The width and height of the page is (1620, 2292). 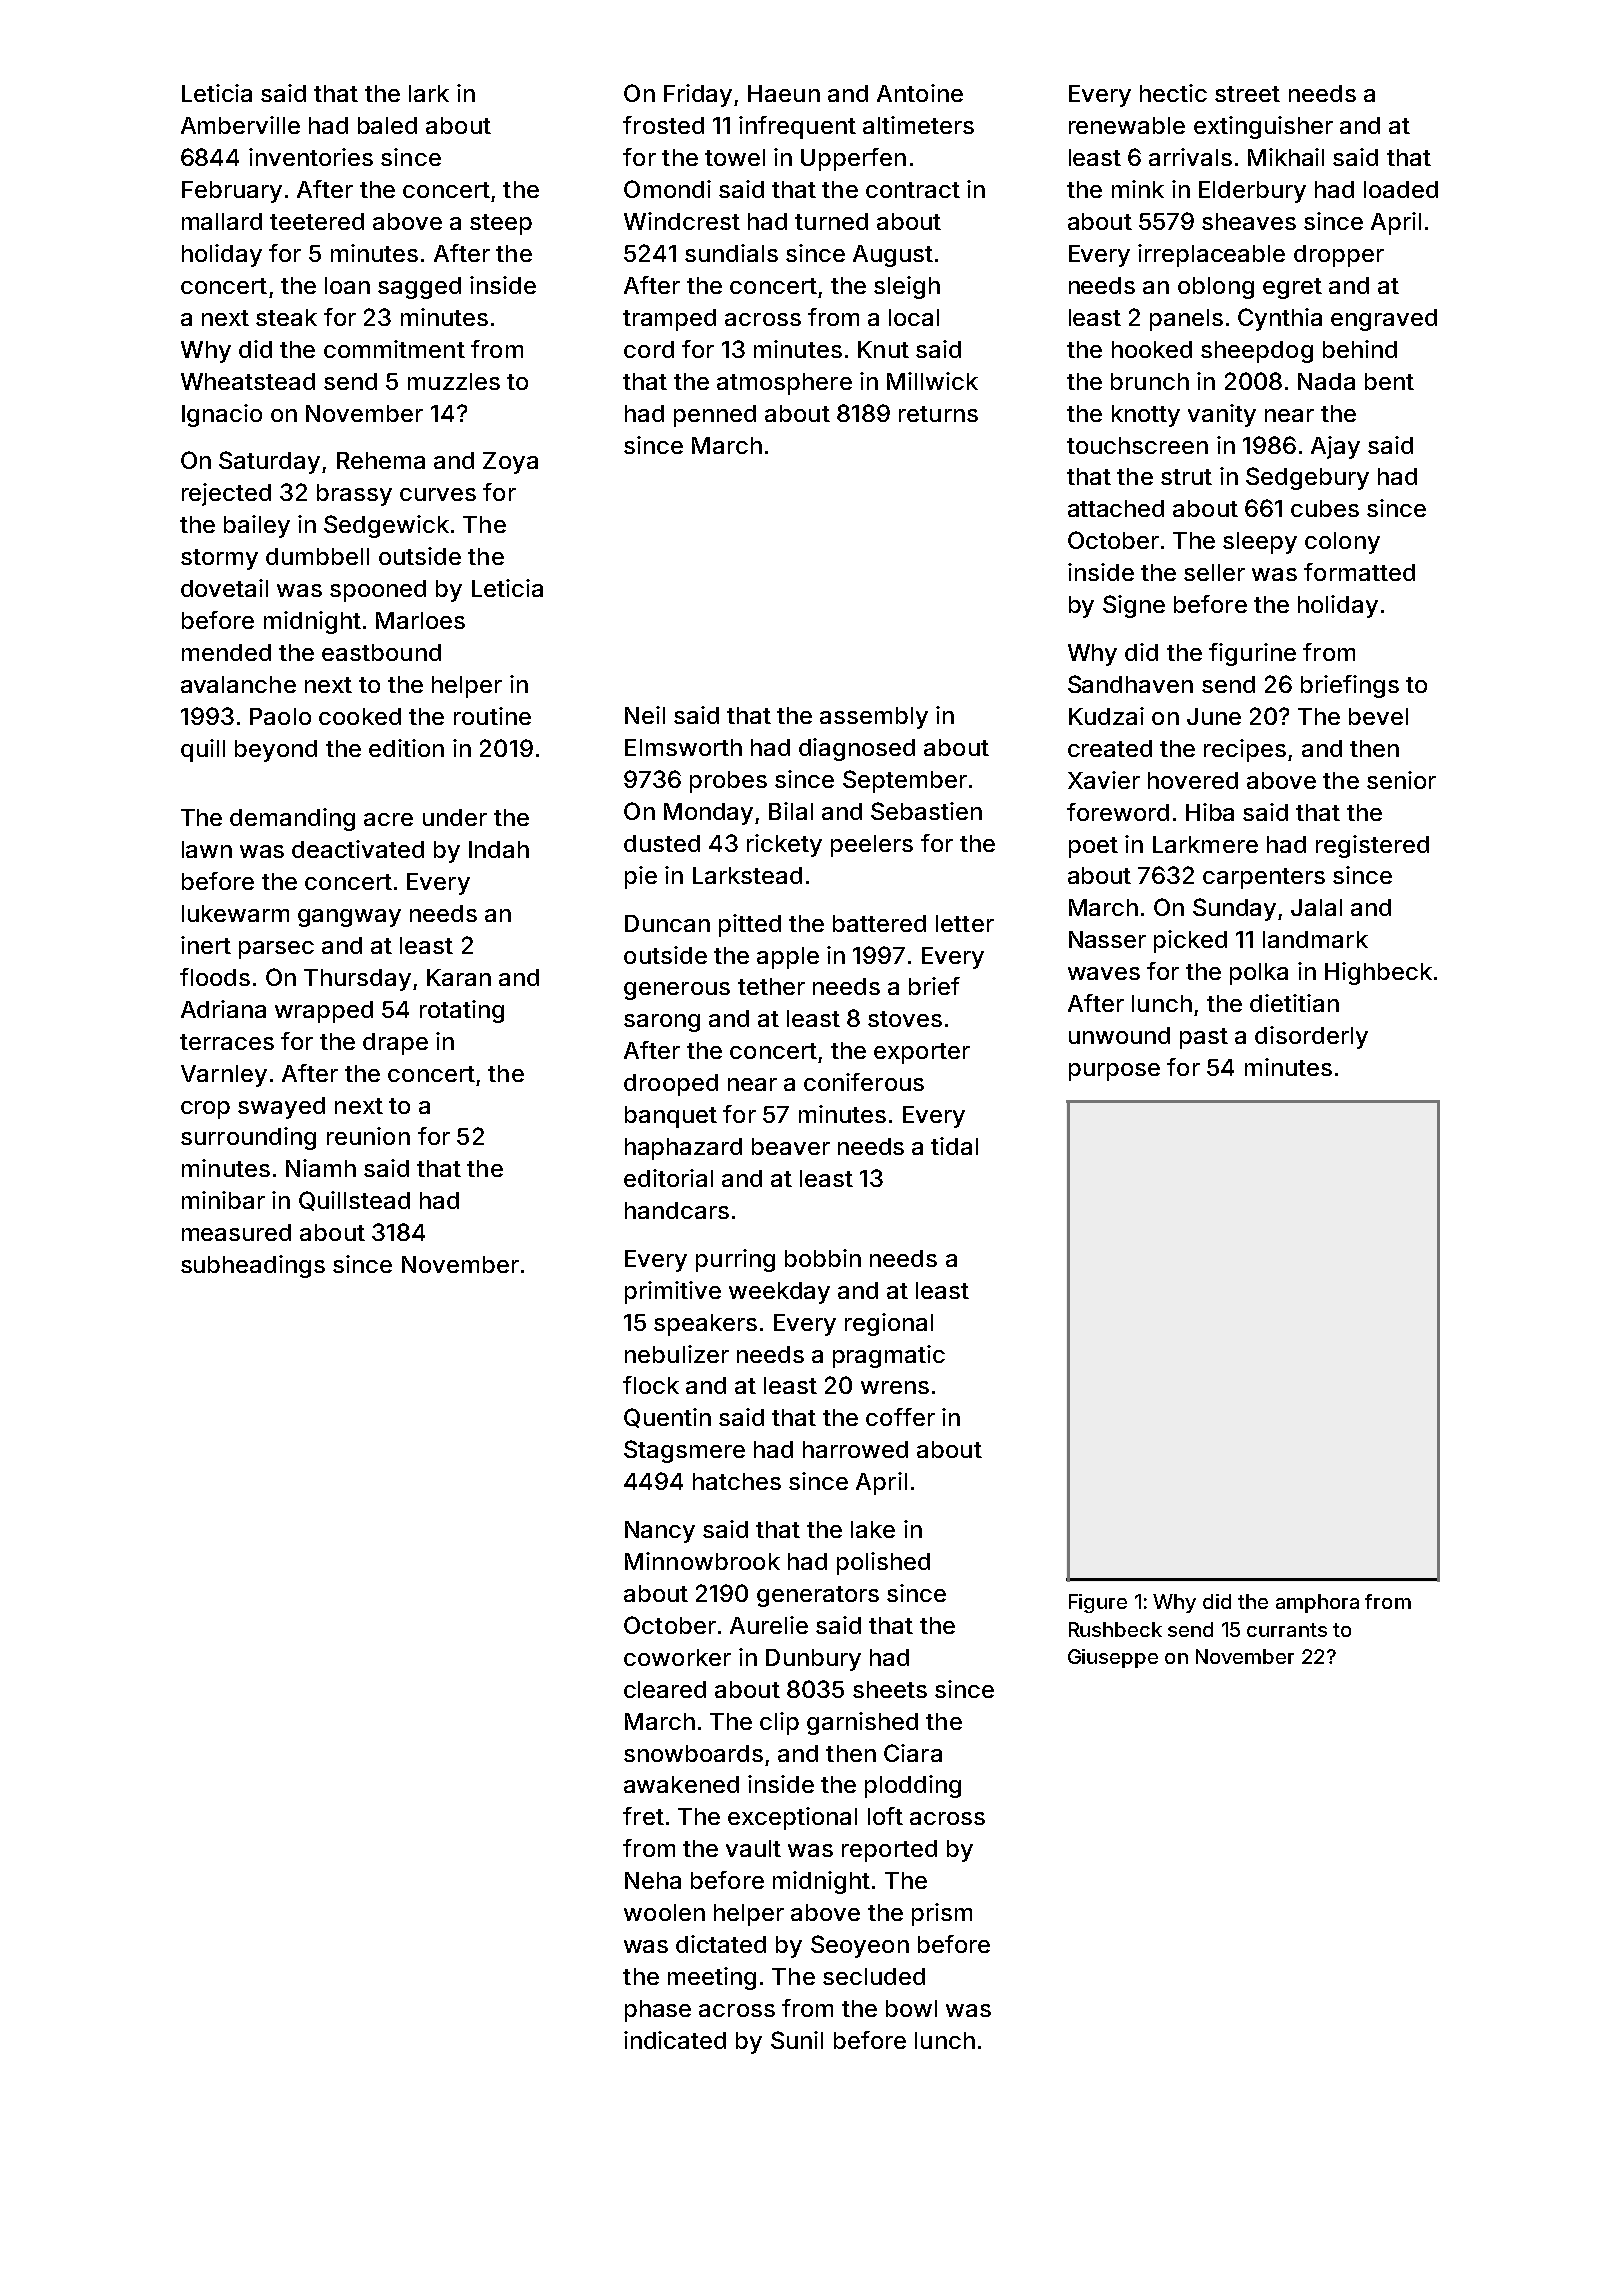 I want to click on Mikhail, so click(x=1286, y=157).
